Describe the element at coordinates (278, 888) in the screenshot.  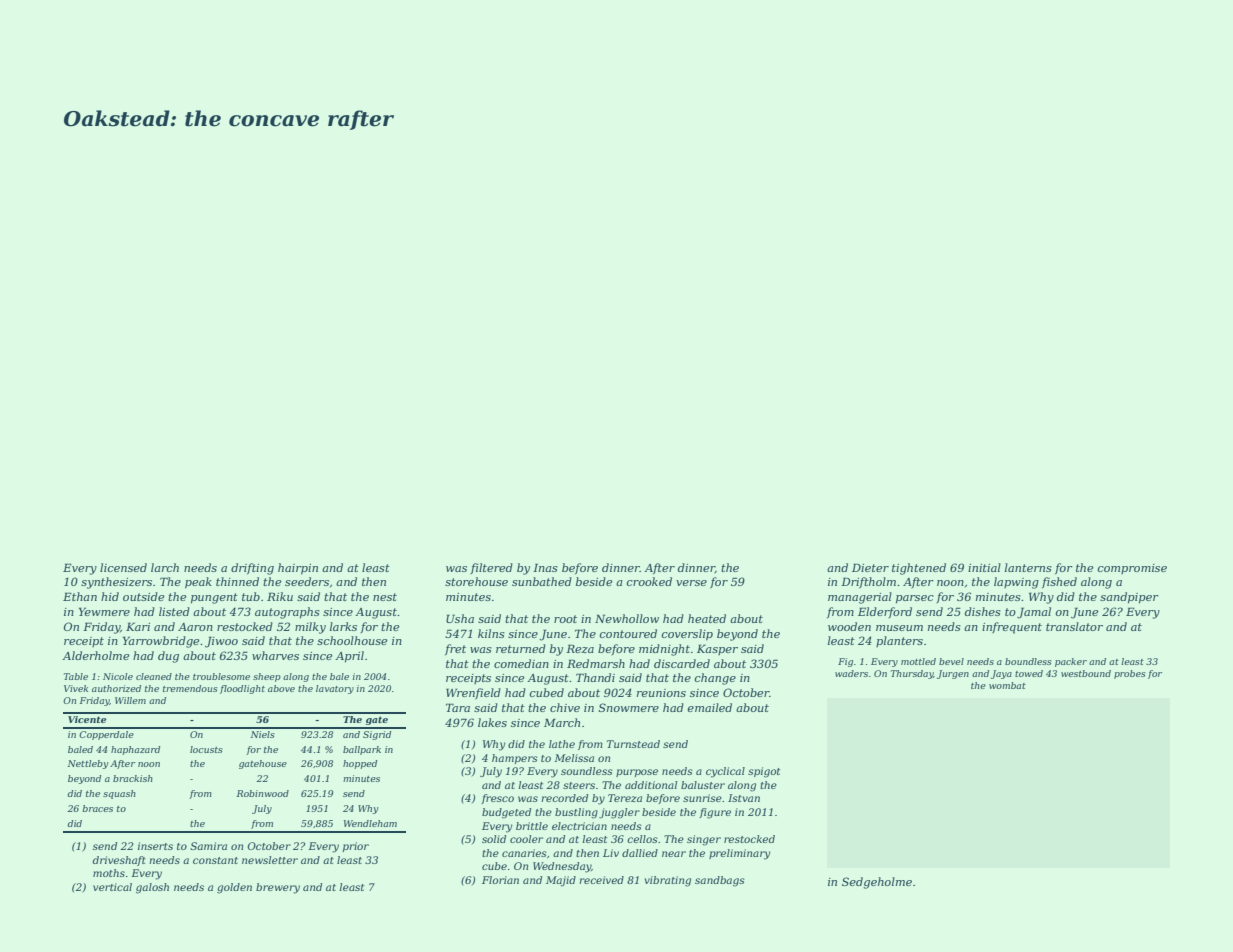
I see `brewery` at that location.
